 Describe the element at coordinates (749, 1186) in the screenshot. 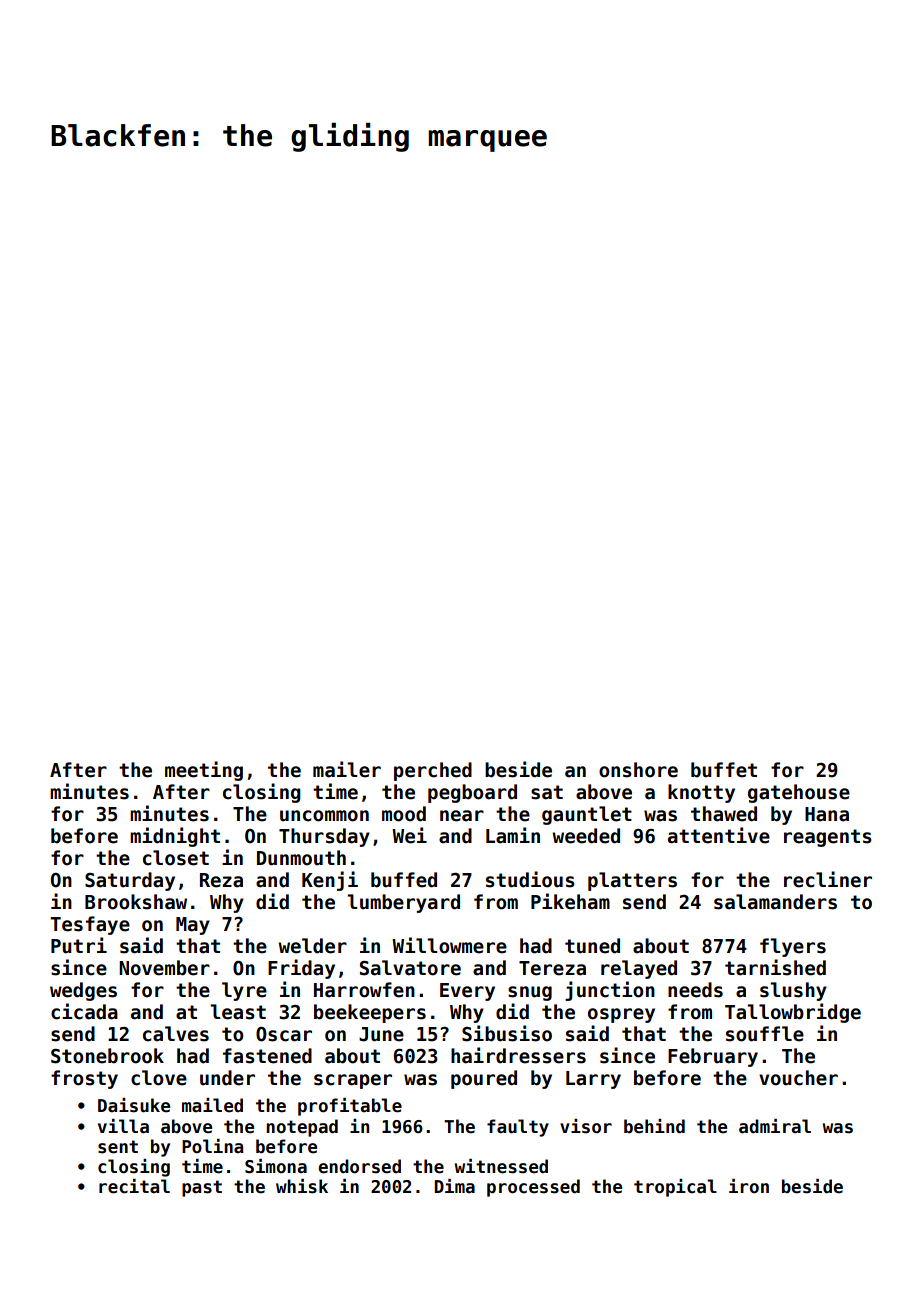

I see `iron` at that location.
